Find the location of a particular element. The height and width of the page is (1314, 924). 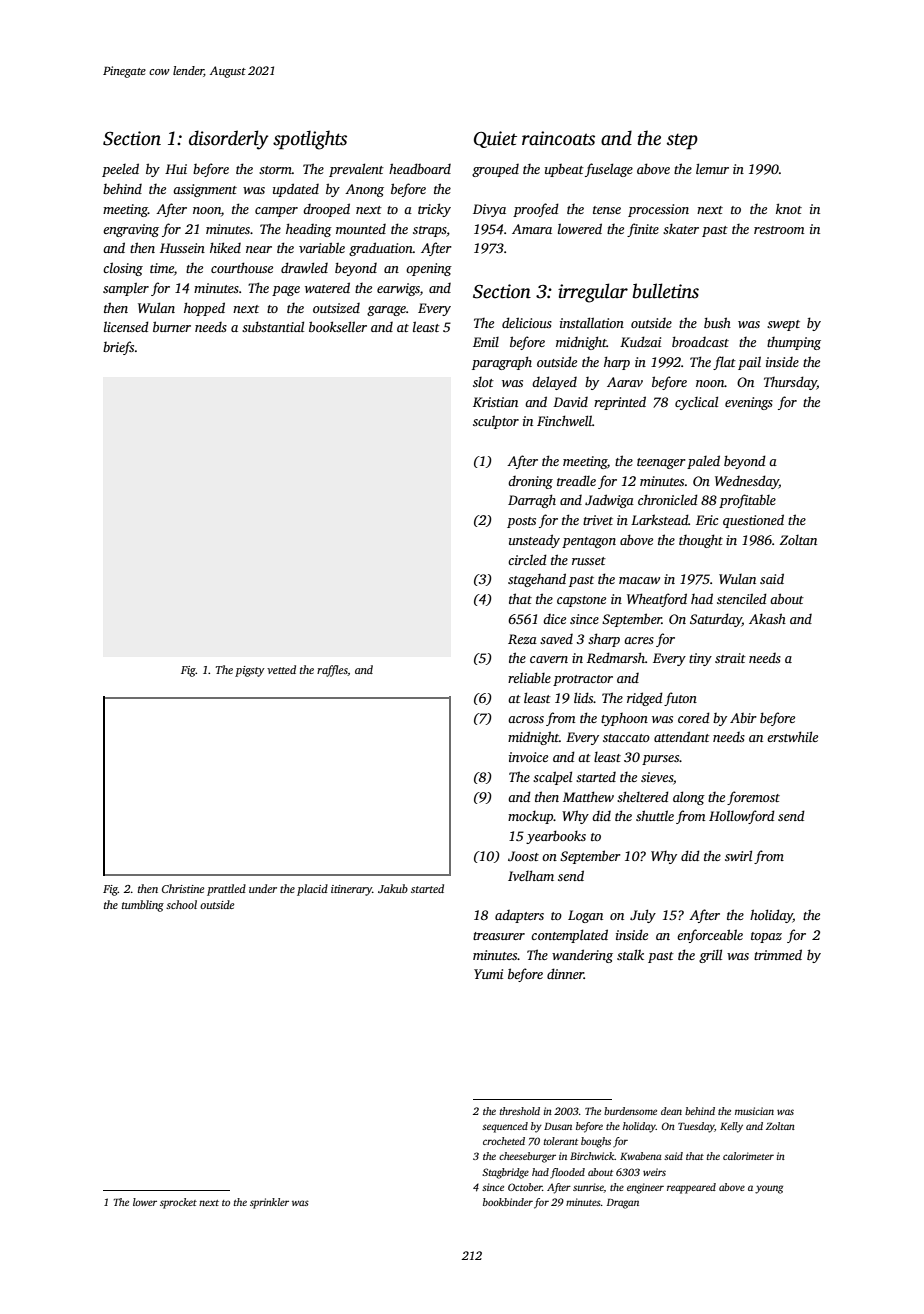

Reza is located at coordinates (522, 639).
